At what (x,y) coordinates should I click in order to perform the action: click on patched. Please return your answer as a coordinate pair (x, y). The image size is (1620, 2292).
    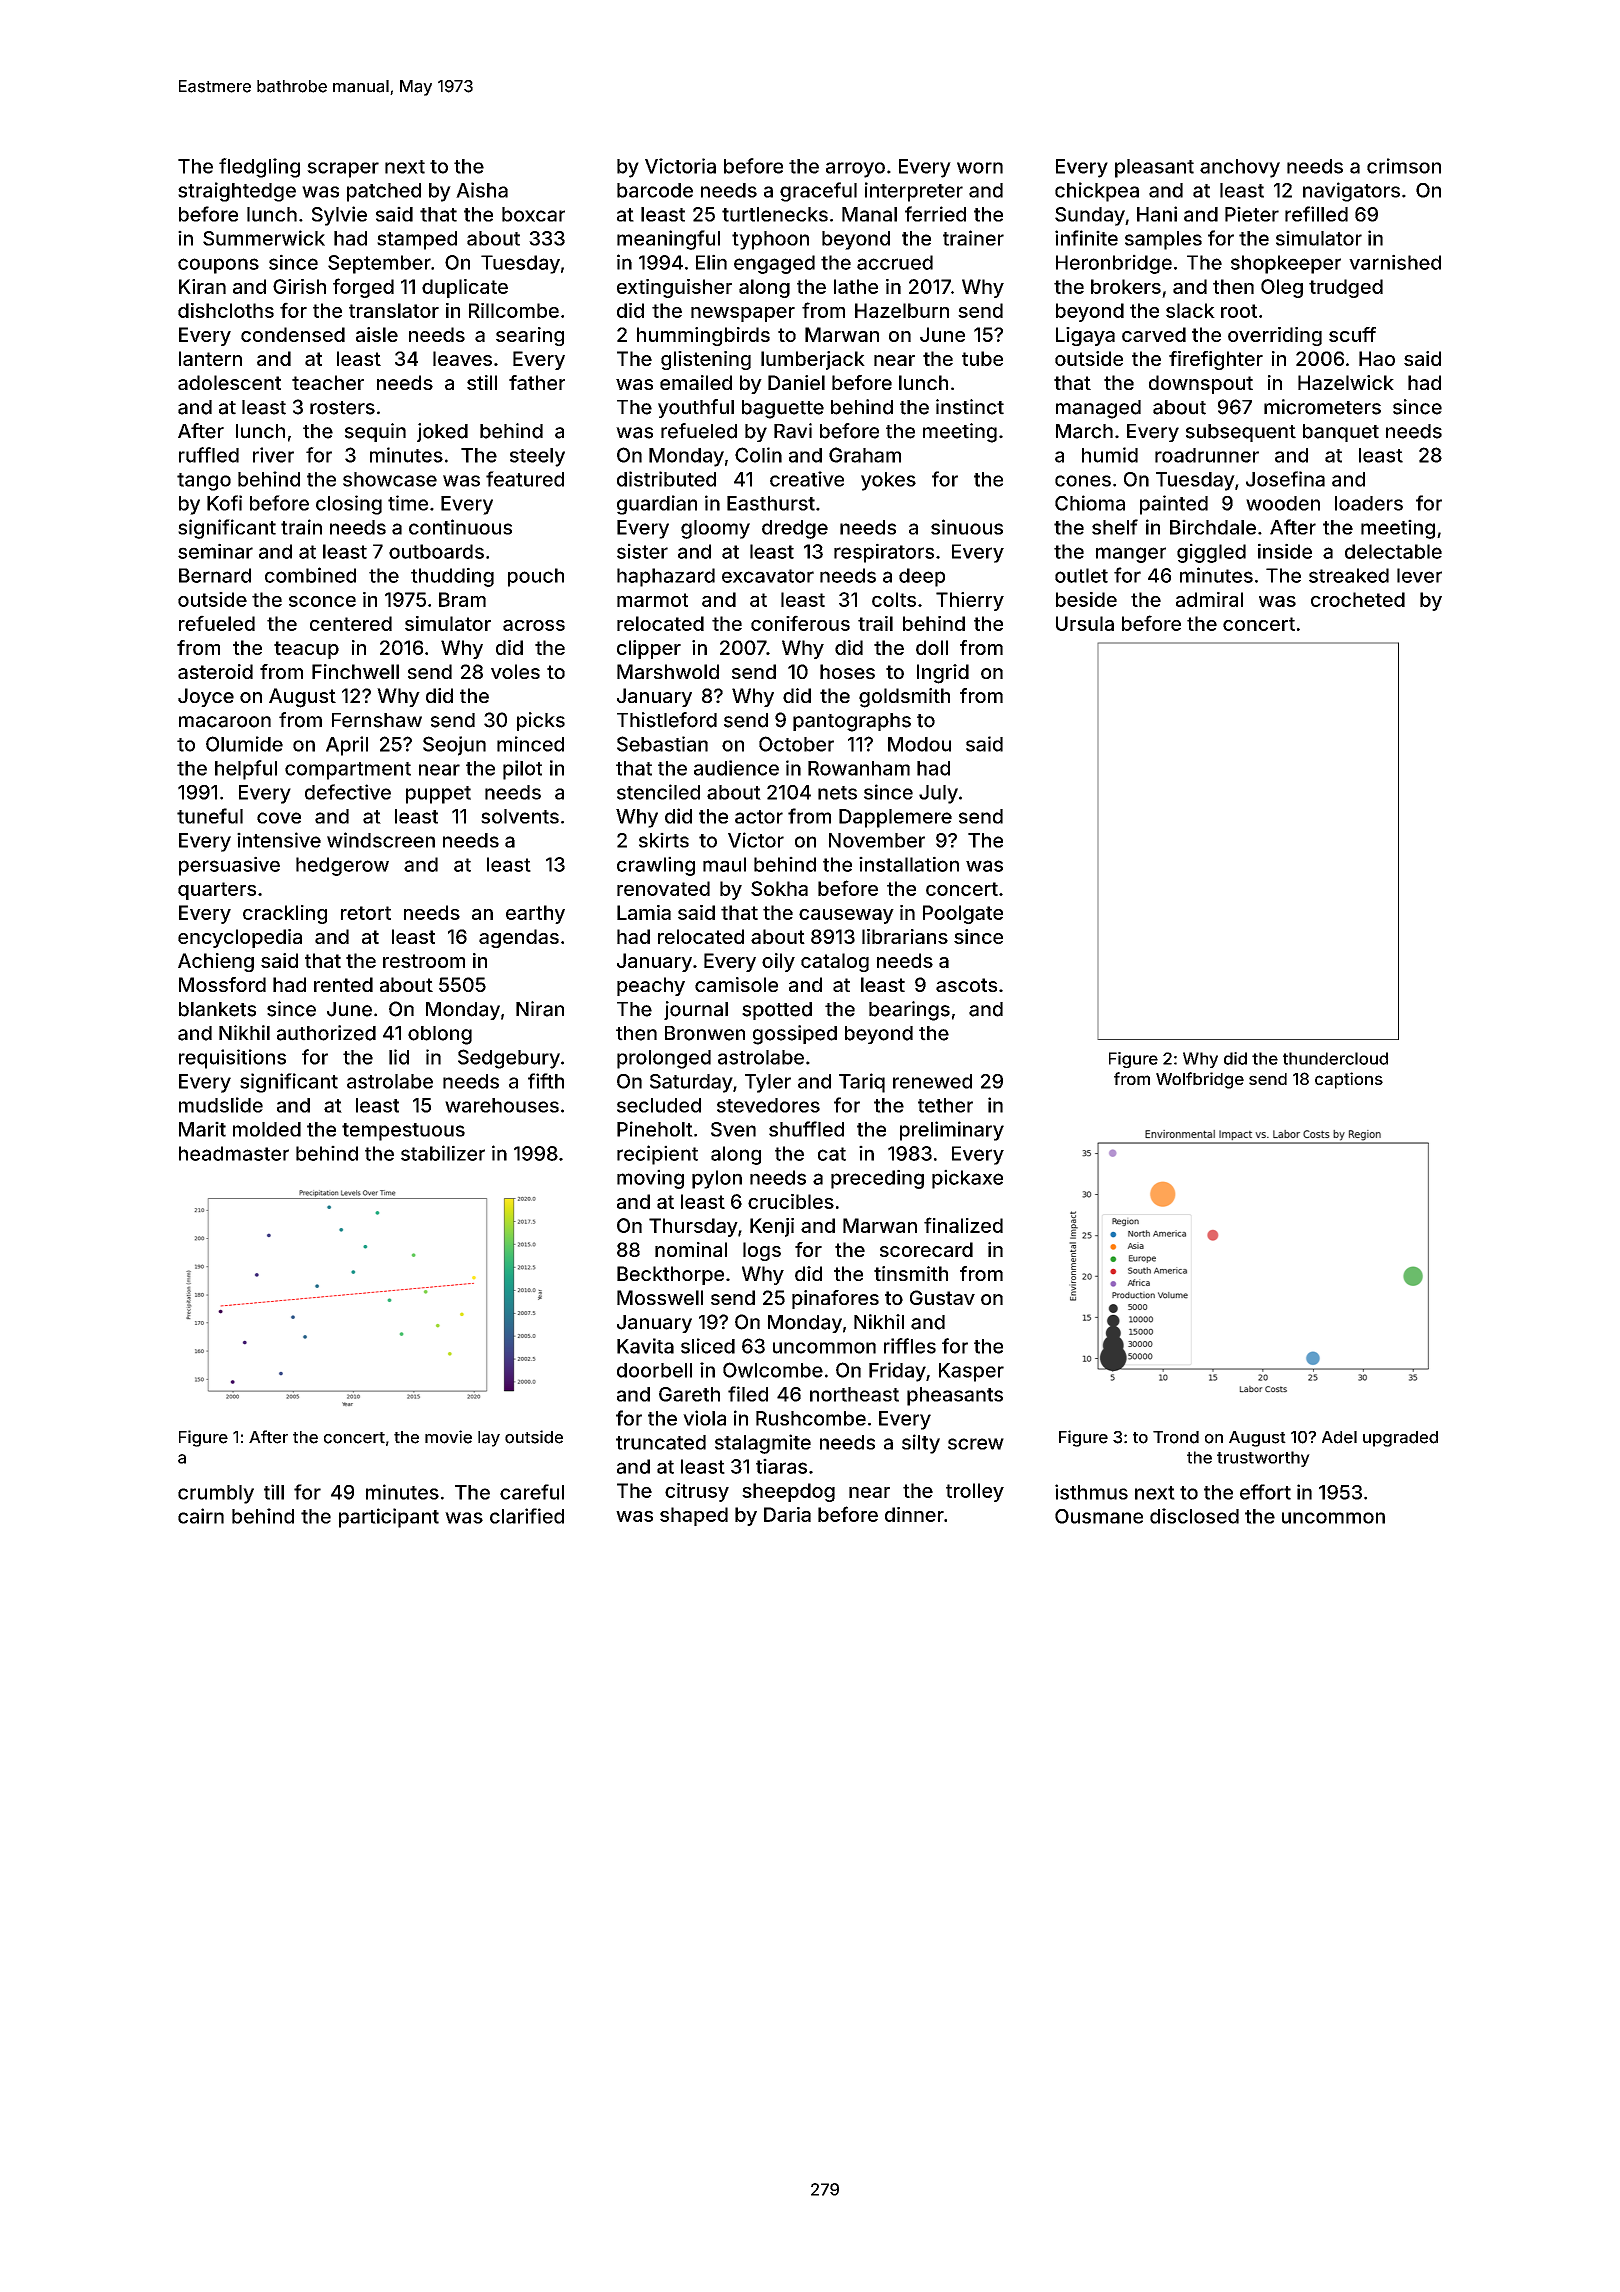
    Looking at the image, I should click on (384, 192).
